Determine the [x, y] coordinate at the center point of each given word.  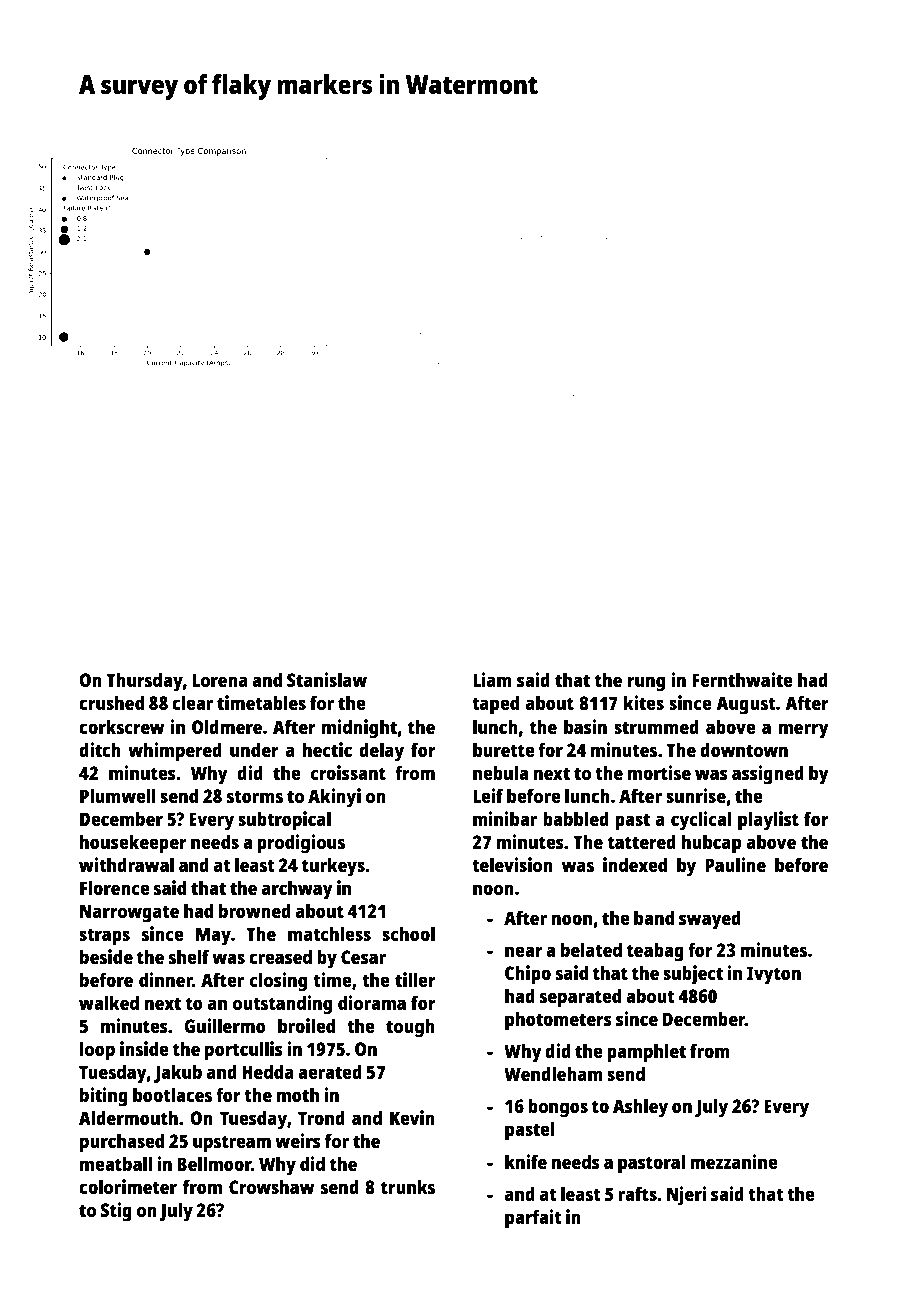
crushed [111, 702]
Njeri [686, 1196]
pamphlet [646, 1053]
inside [144, 1048]
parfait [533, 1219]
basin [585, 726]
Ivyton [774, 975]
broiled [306, 1025]
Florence [115, 887]
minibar [505, 818]
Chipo [528, 975]
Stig [116, 1212]
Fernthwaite [742, 679]
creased [280, 956]
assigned [768, 775]
